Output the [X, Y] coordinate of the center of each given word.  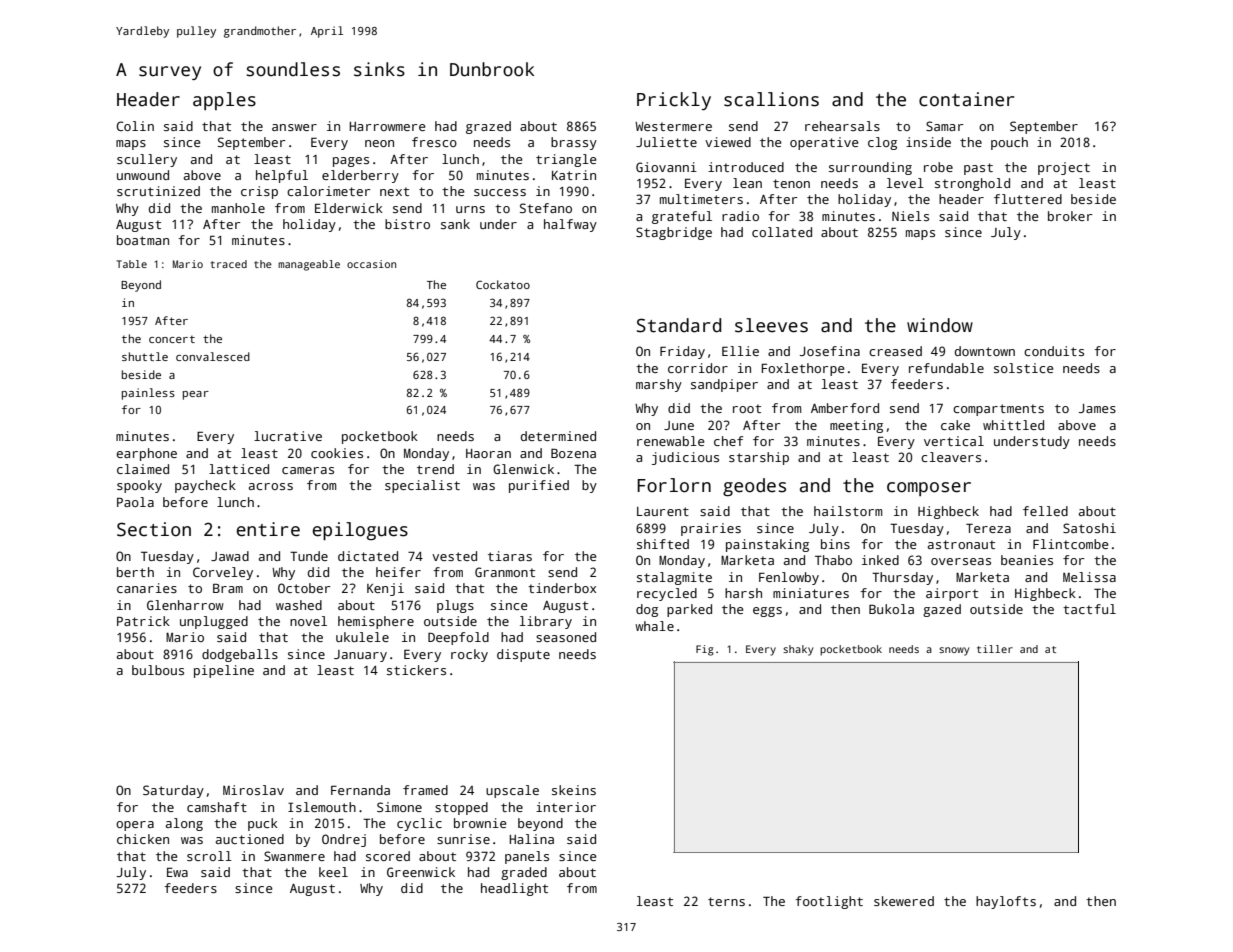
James [1097, 408]
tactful [1089, 609]
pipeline [224, 671]
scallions [771, 99]
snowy [954, 651]
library [546, 622]
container [966, 99]
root [747, 408]
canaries [147, 588]
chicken [143, 839]
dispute [523, 655]
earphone [146, 454]
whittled [1013, 425]
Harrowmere [387, 126]
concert [172, 339]
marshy [659, 385]
